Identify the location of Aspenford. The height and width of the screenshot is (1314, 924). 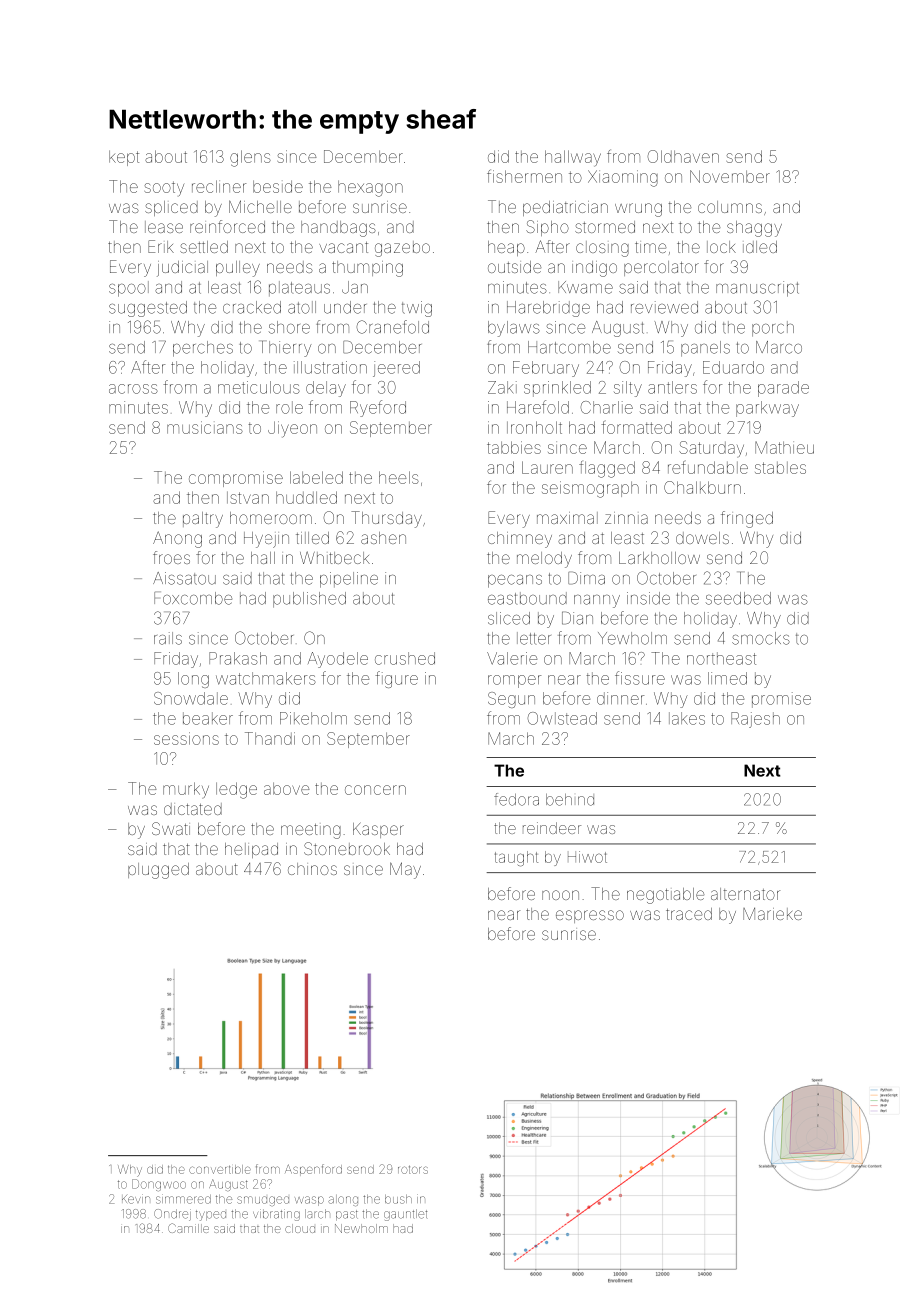
(313, 1170).
